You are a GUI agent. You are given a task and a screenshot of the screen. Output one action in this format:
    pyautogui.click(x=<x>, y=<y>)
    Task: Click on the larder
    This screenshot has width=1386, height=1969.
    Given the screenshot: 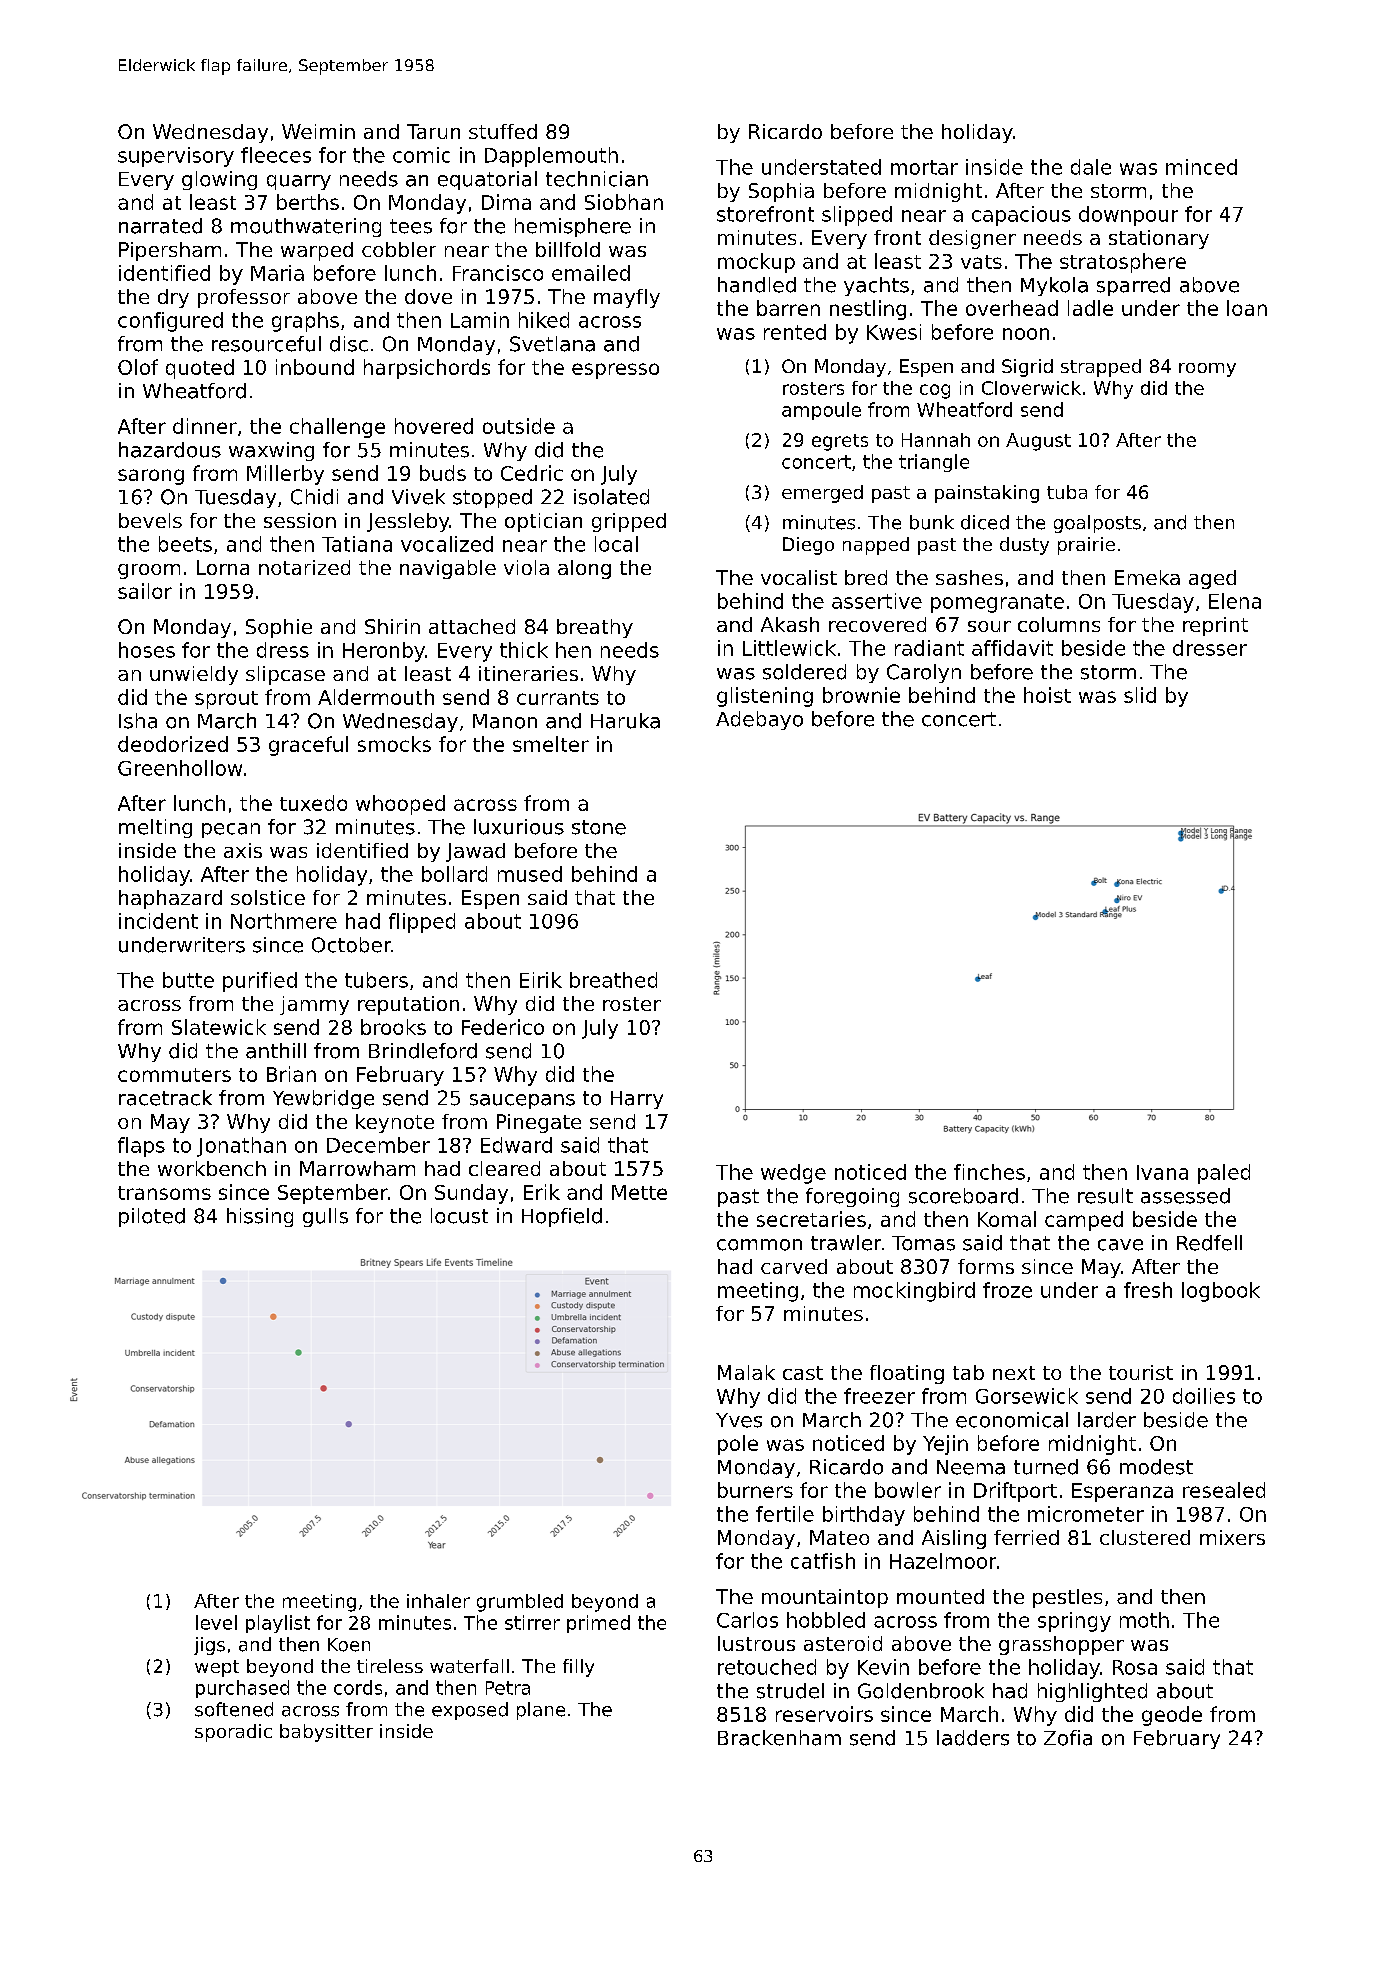 What is the action you would take?
    pyautogui.click(x=1107, y=1420)
